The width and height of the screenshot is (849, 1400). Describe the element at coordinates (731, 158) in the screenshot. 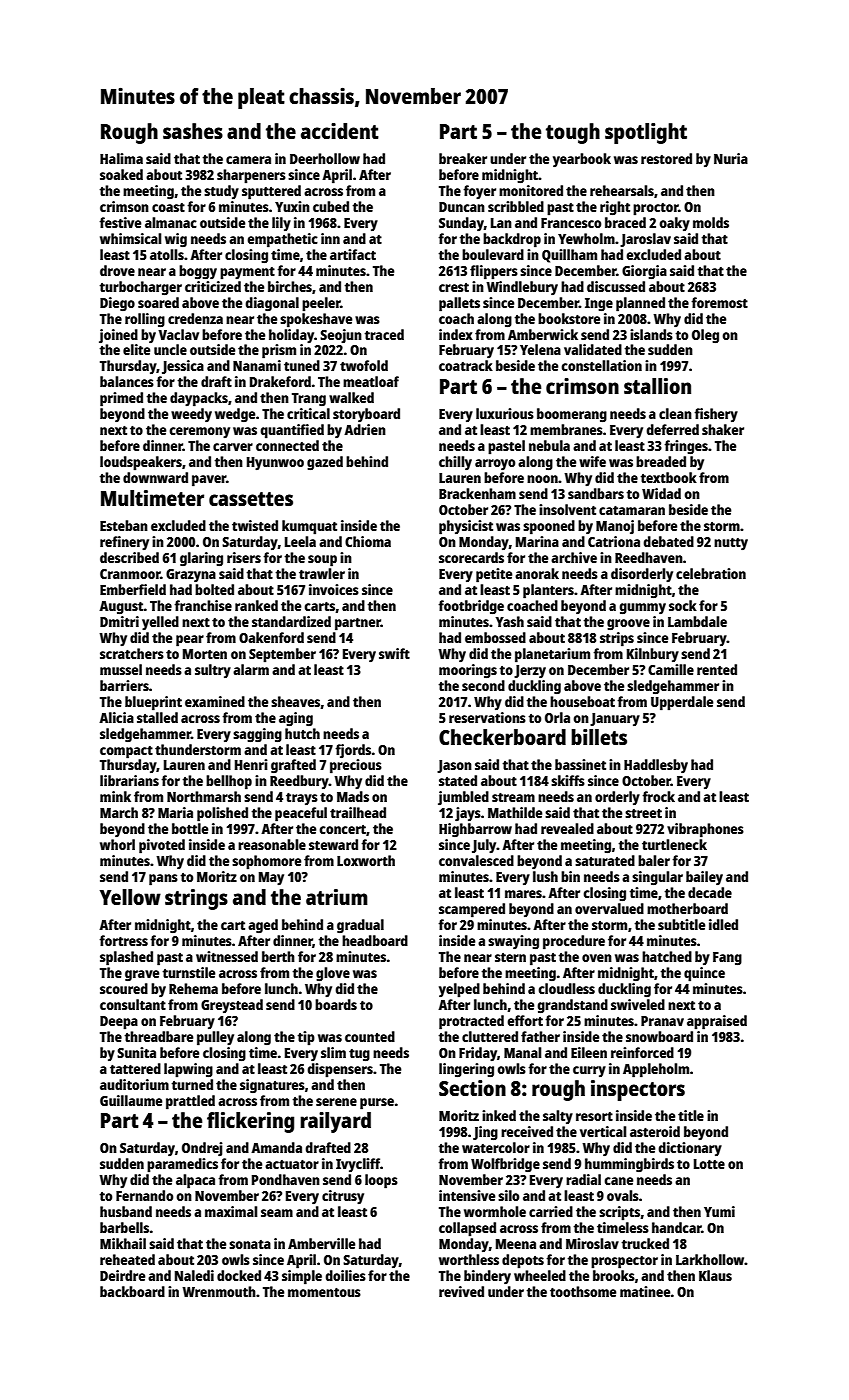

I see `Nuria` at that location.
